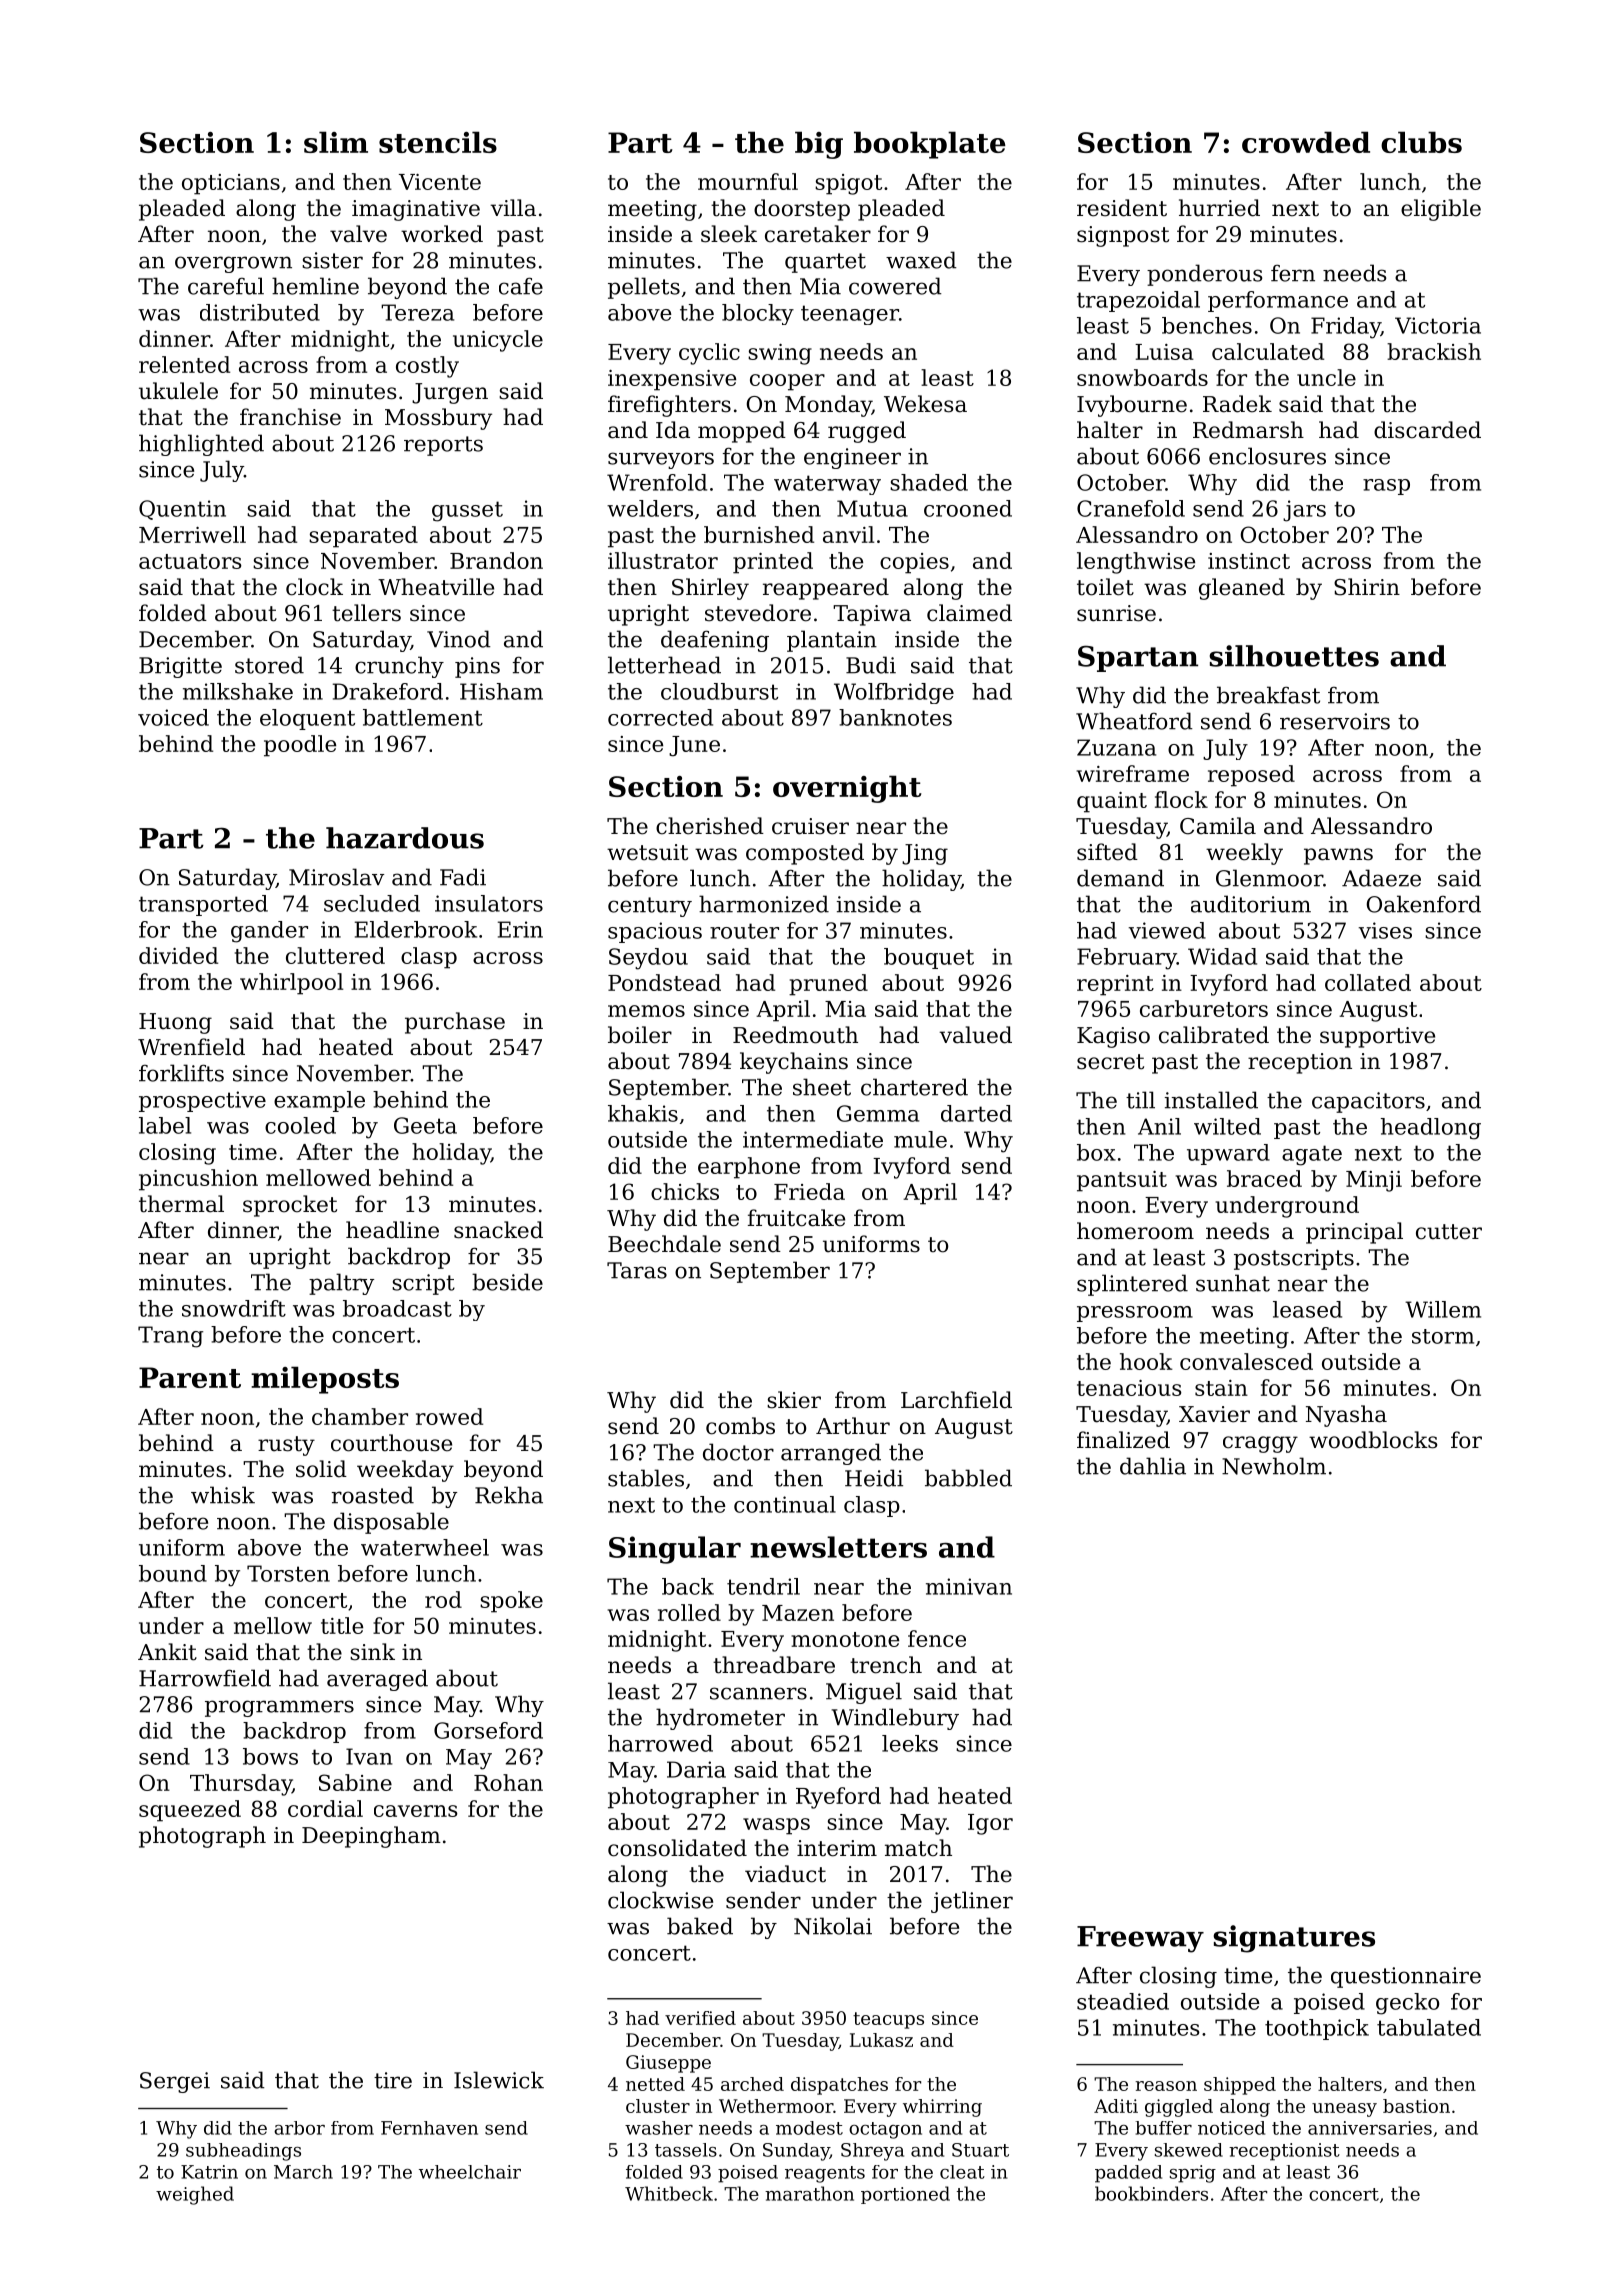 This page has height=2292, width=1620. What do you see at coordinates (1421, 142) in the page?
I see `clubs` at bounding box center [1421, 142].
